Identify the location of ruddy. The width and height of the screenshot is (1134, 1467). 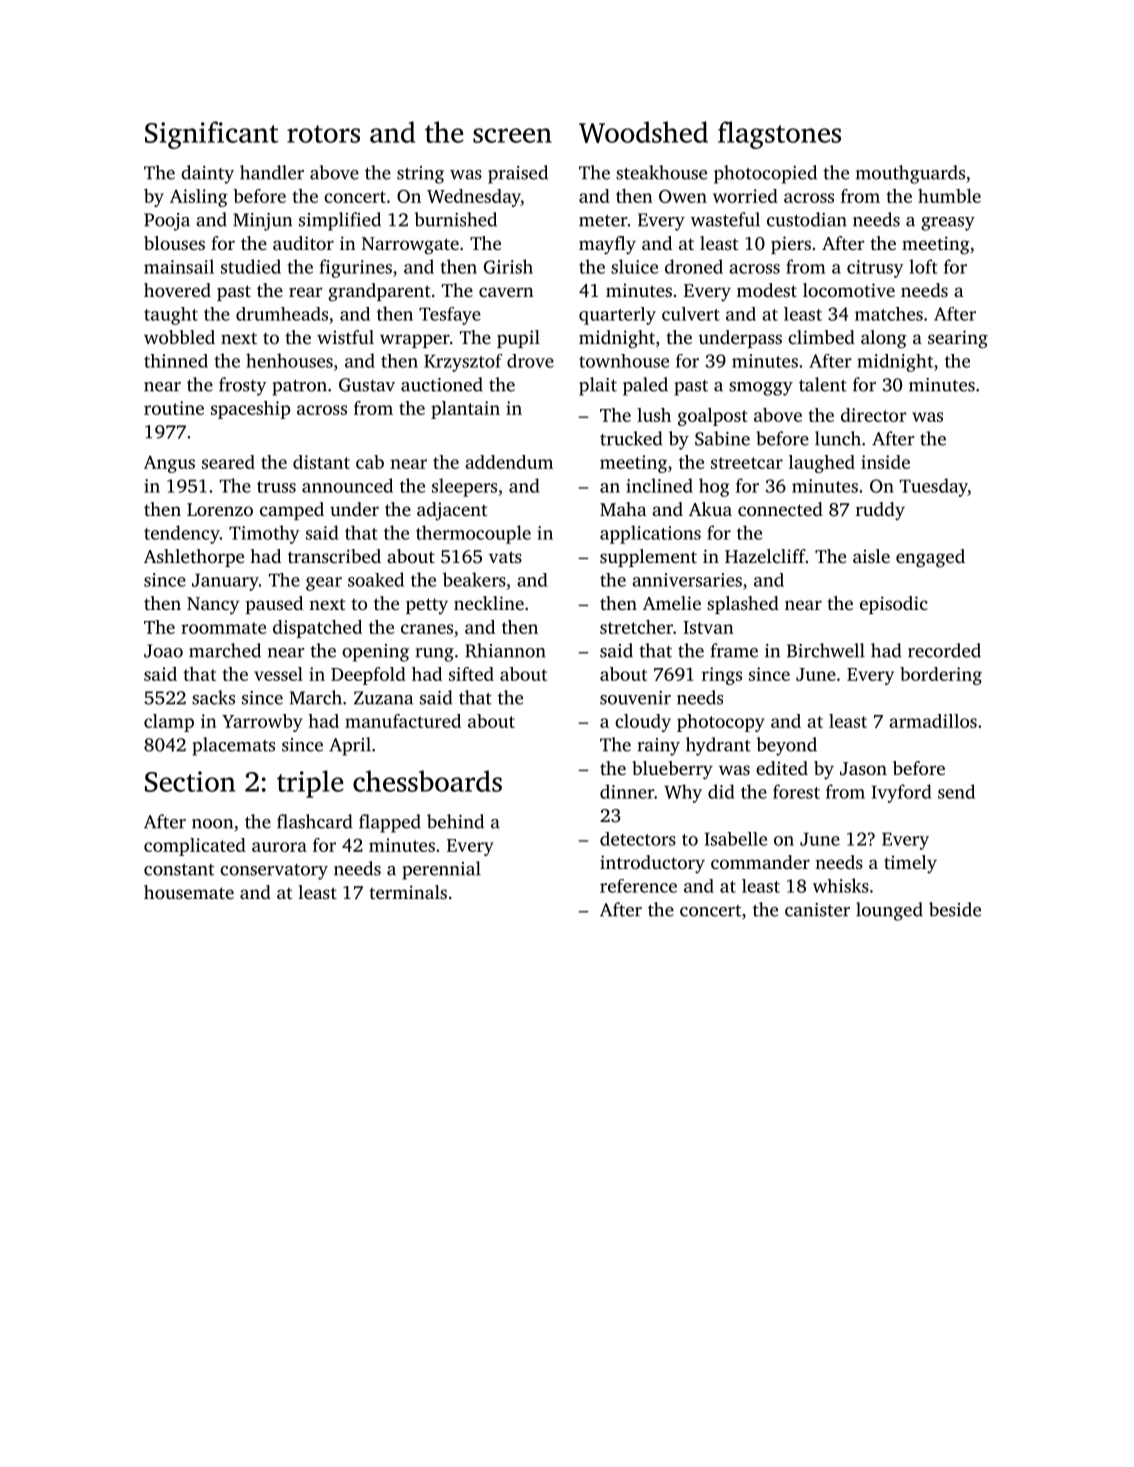
(880, 511).
